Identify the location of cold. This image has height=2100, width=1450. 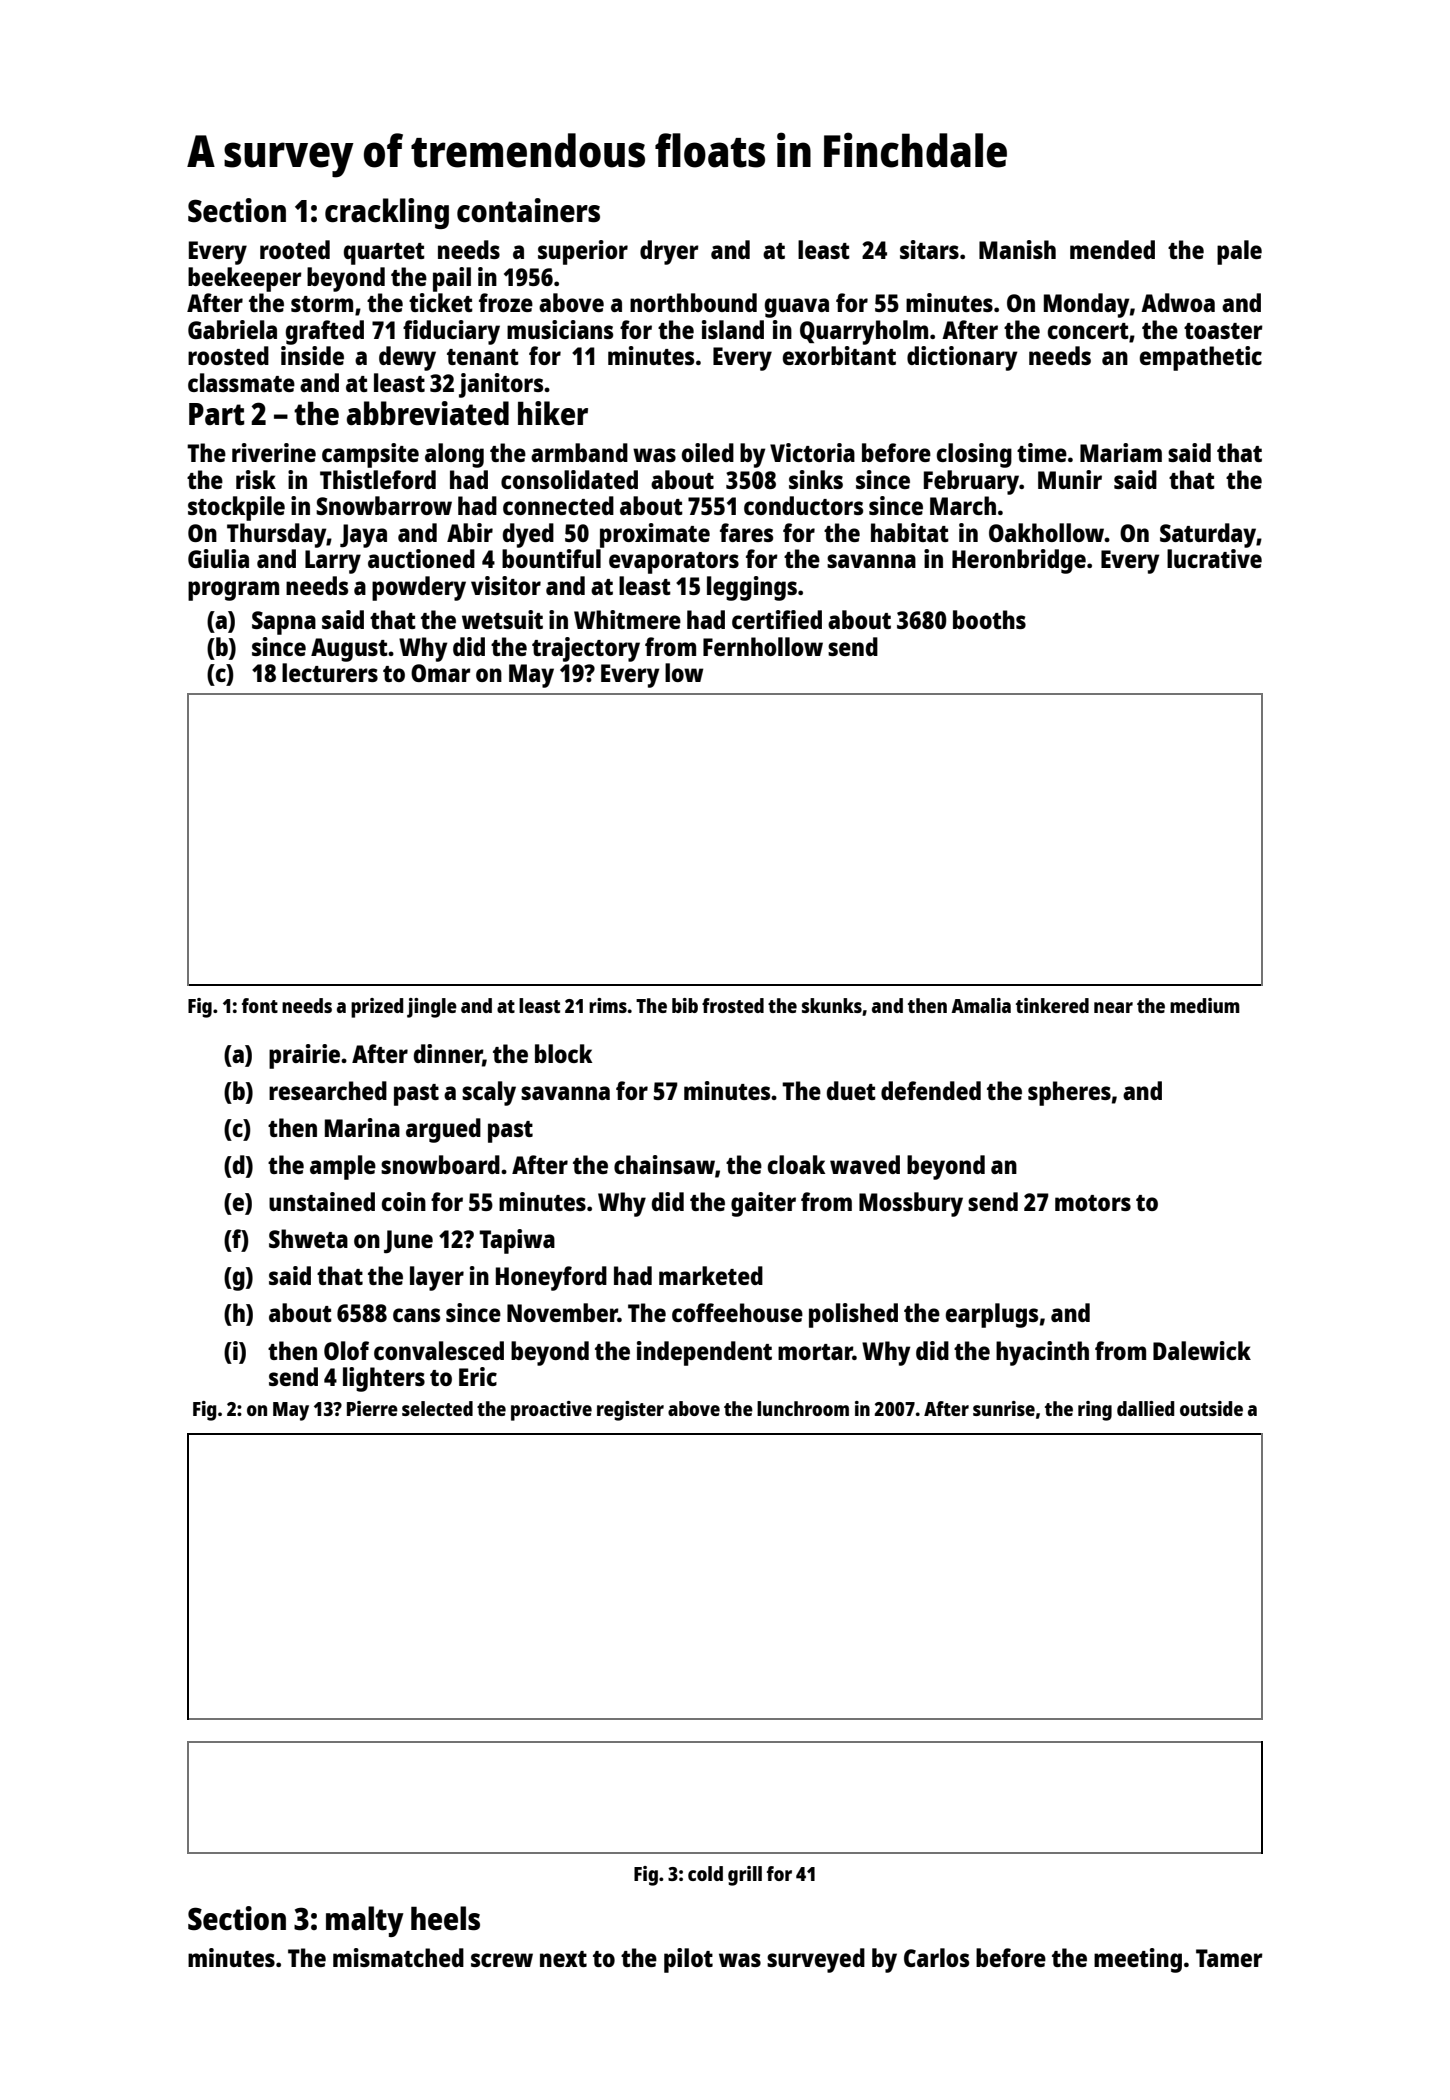
(705, 1873).
